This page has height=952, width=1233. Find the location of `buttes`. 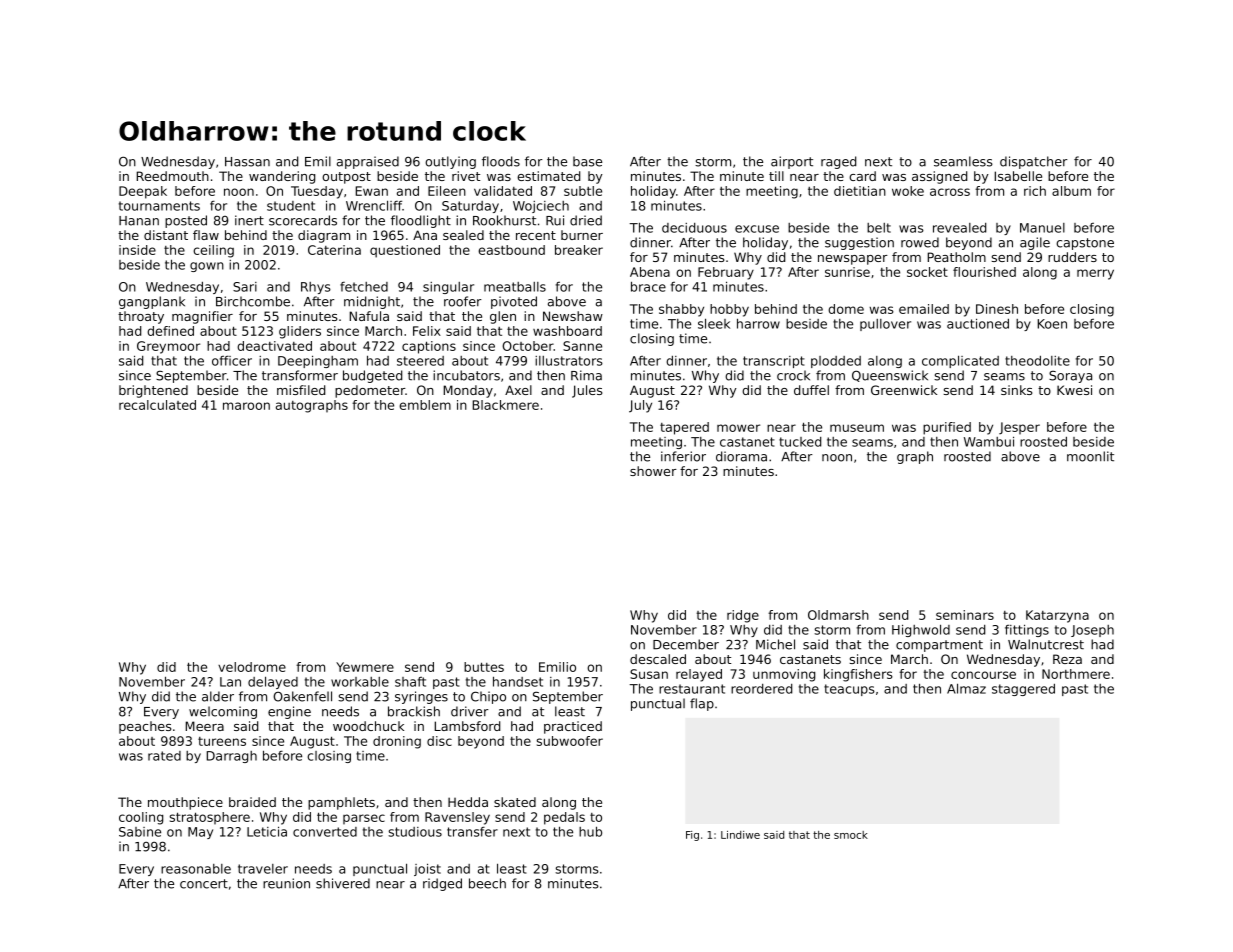

buttes is located at coordinates (484, 667).
